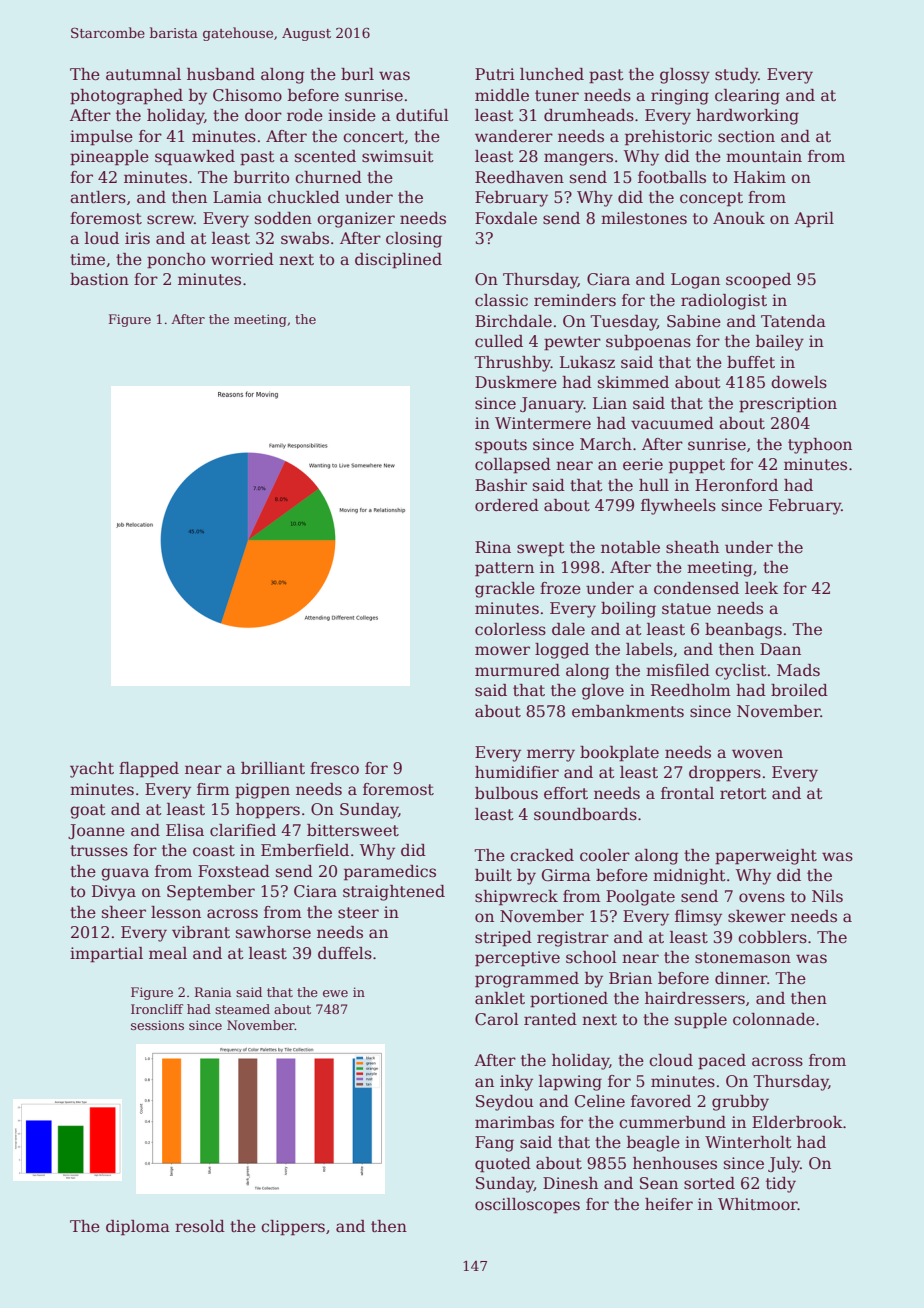  Describe the element at coordinates (201, 932) in the page. I see `vibrant` at that location.
